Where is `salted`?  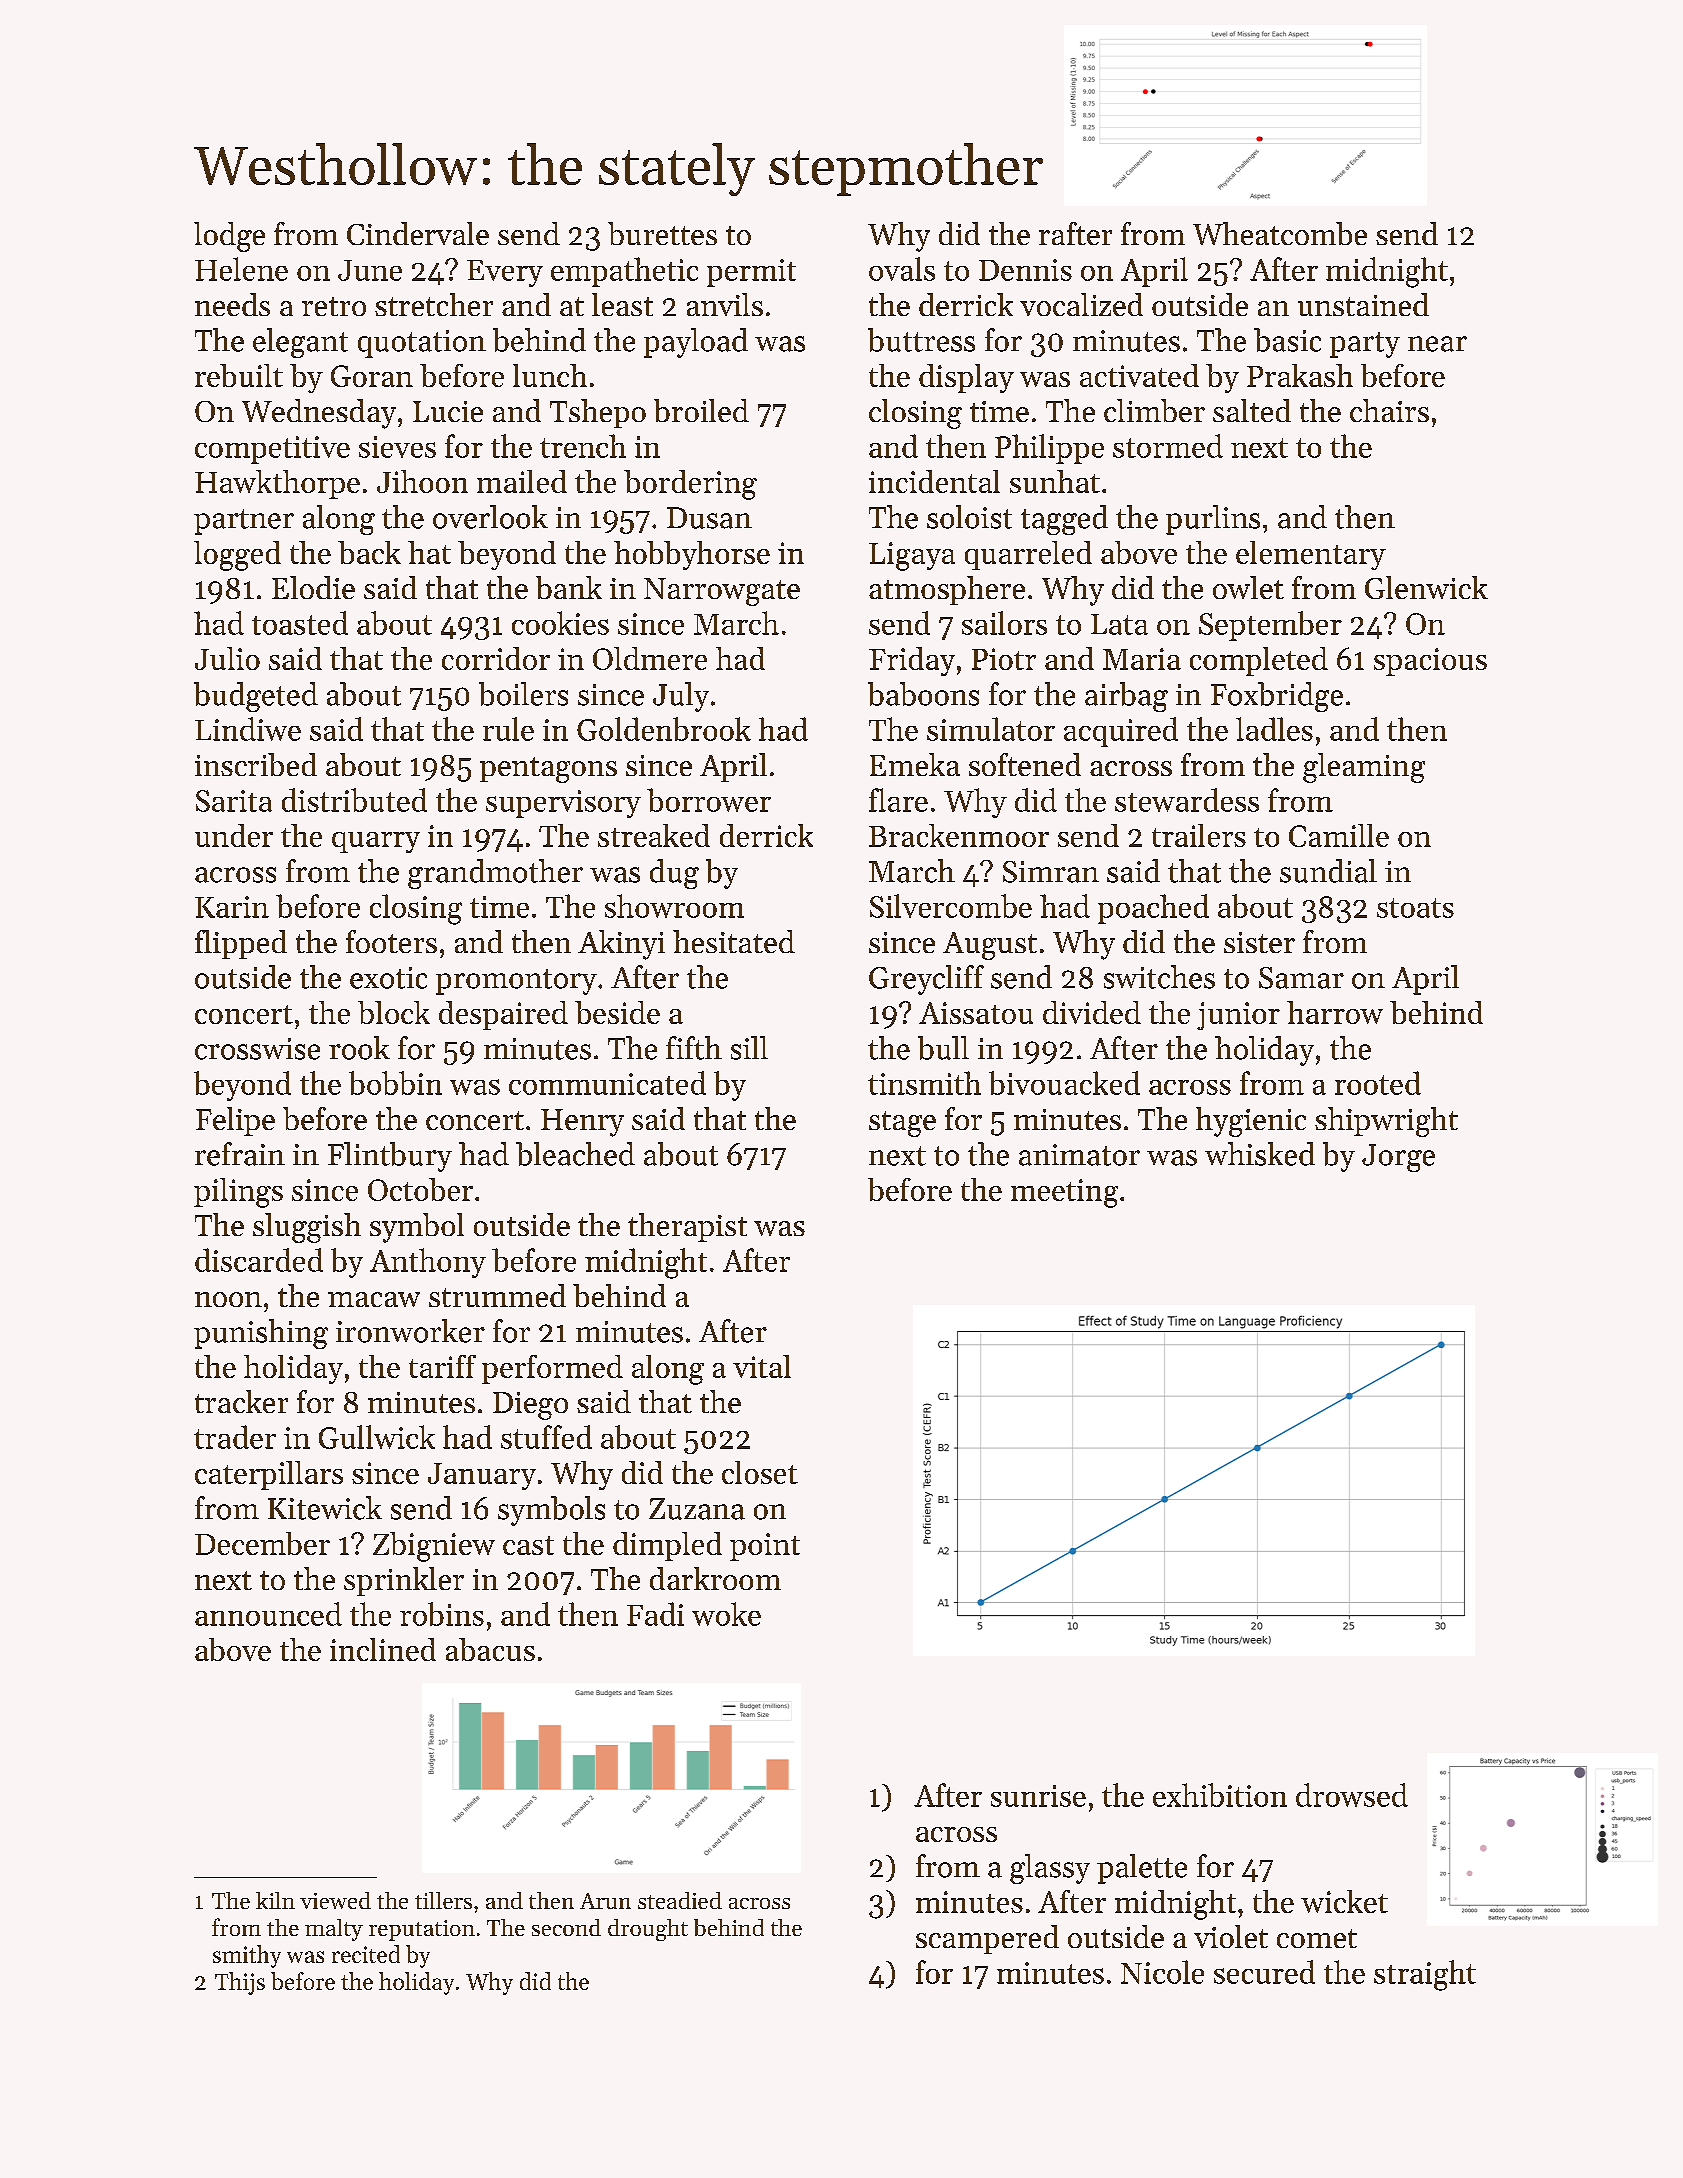 salted is located at coordinates (1252, 410).
